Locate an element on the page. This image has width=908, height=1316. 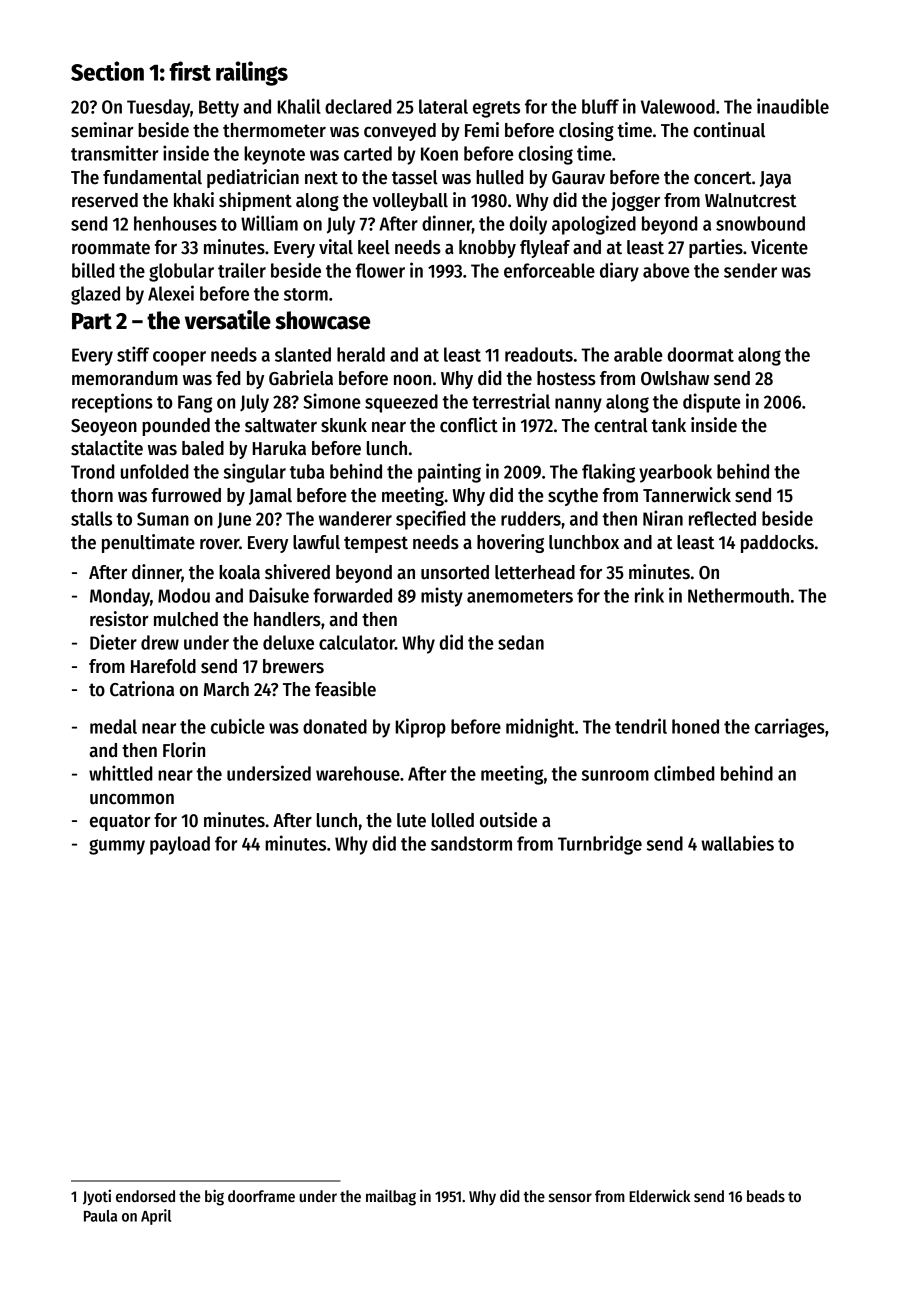
painting is located at coordinates (449, 473).
